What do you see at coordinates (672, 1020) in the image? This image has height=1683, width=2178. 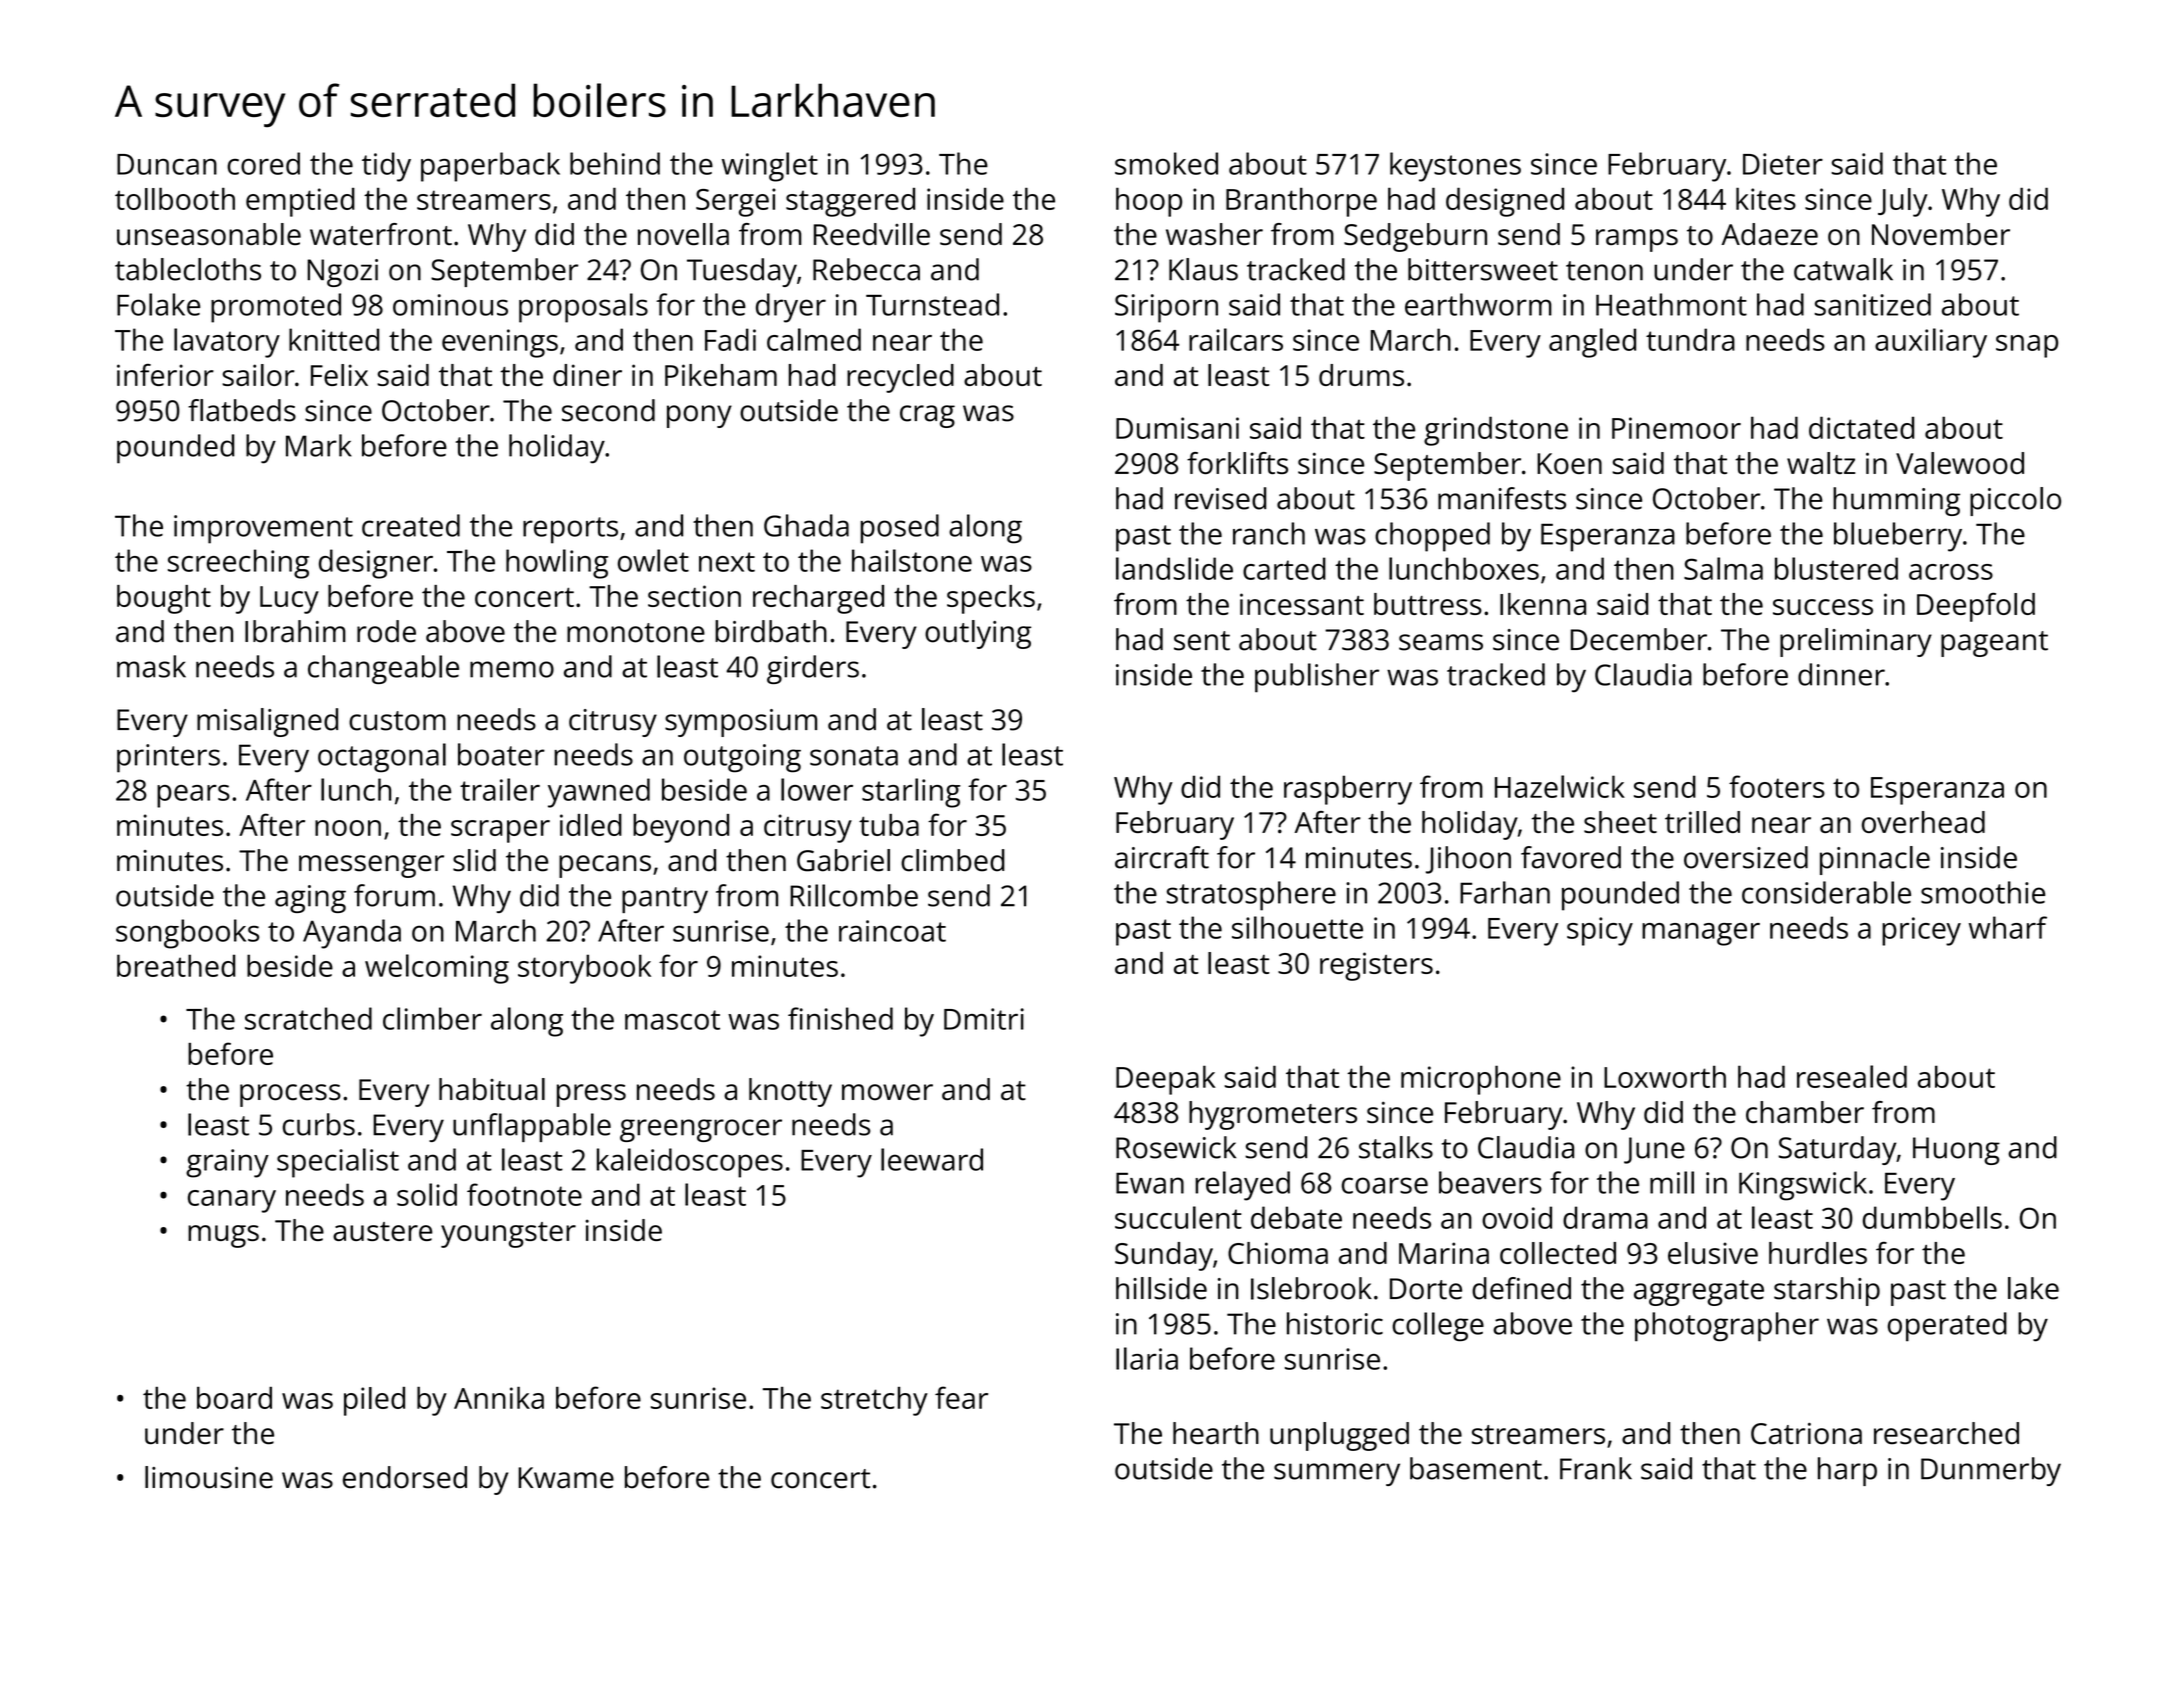 I see `mascot` at bounding box center [672, 1020].
